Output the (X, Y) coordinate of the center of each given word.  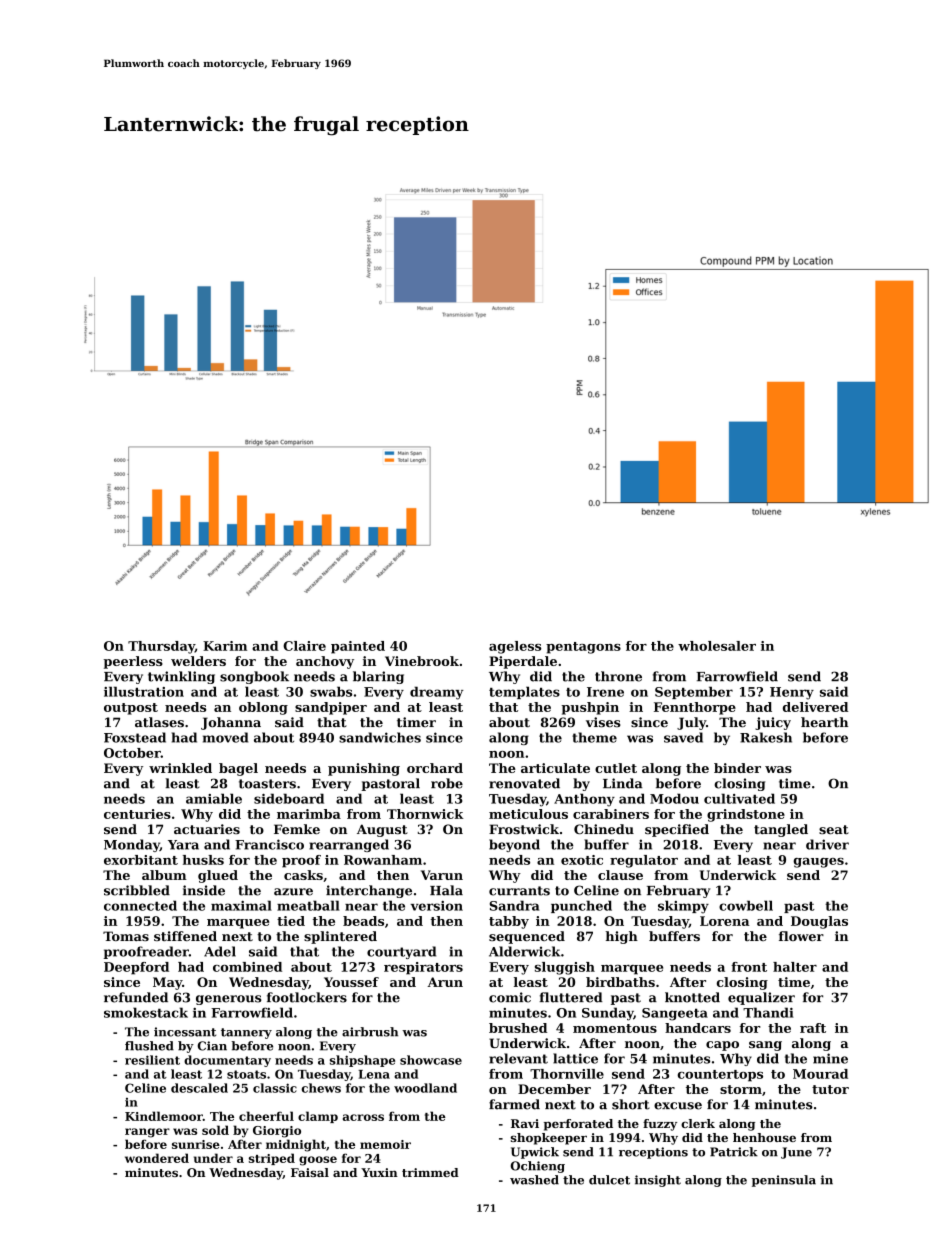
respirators (423, 968)
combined (247, 967)
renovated (524, 783)
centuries (137, 814)
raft (813, 1028)
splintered (340, 937)
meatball (308, 905)
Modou (674, 798)
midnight (296, 1145)
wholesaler (717, 646)
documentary (227, 1061)
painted (358, 647)
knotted (692, 997)
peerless (133, 662)
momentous (615, 1028)
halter (795, 967)
